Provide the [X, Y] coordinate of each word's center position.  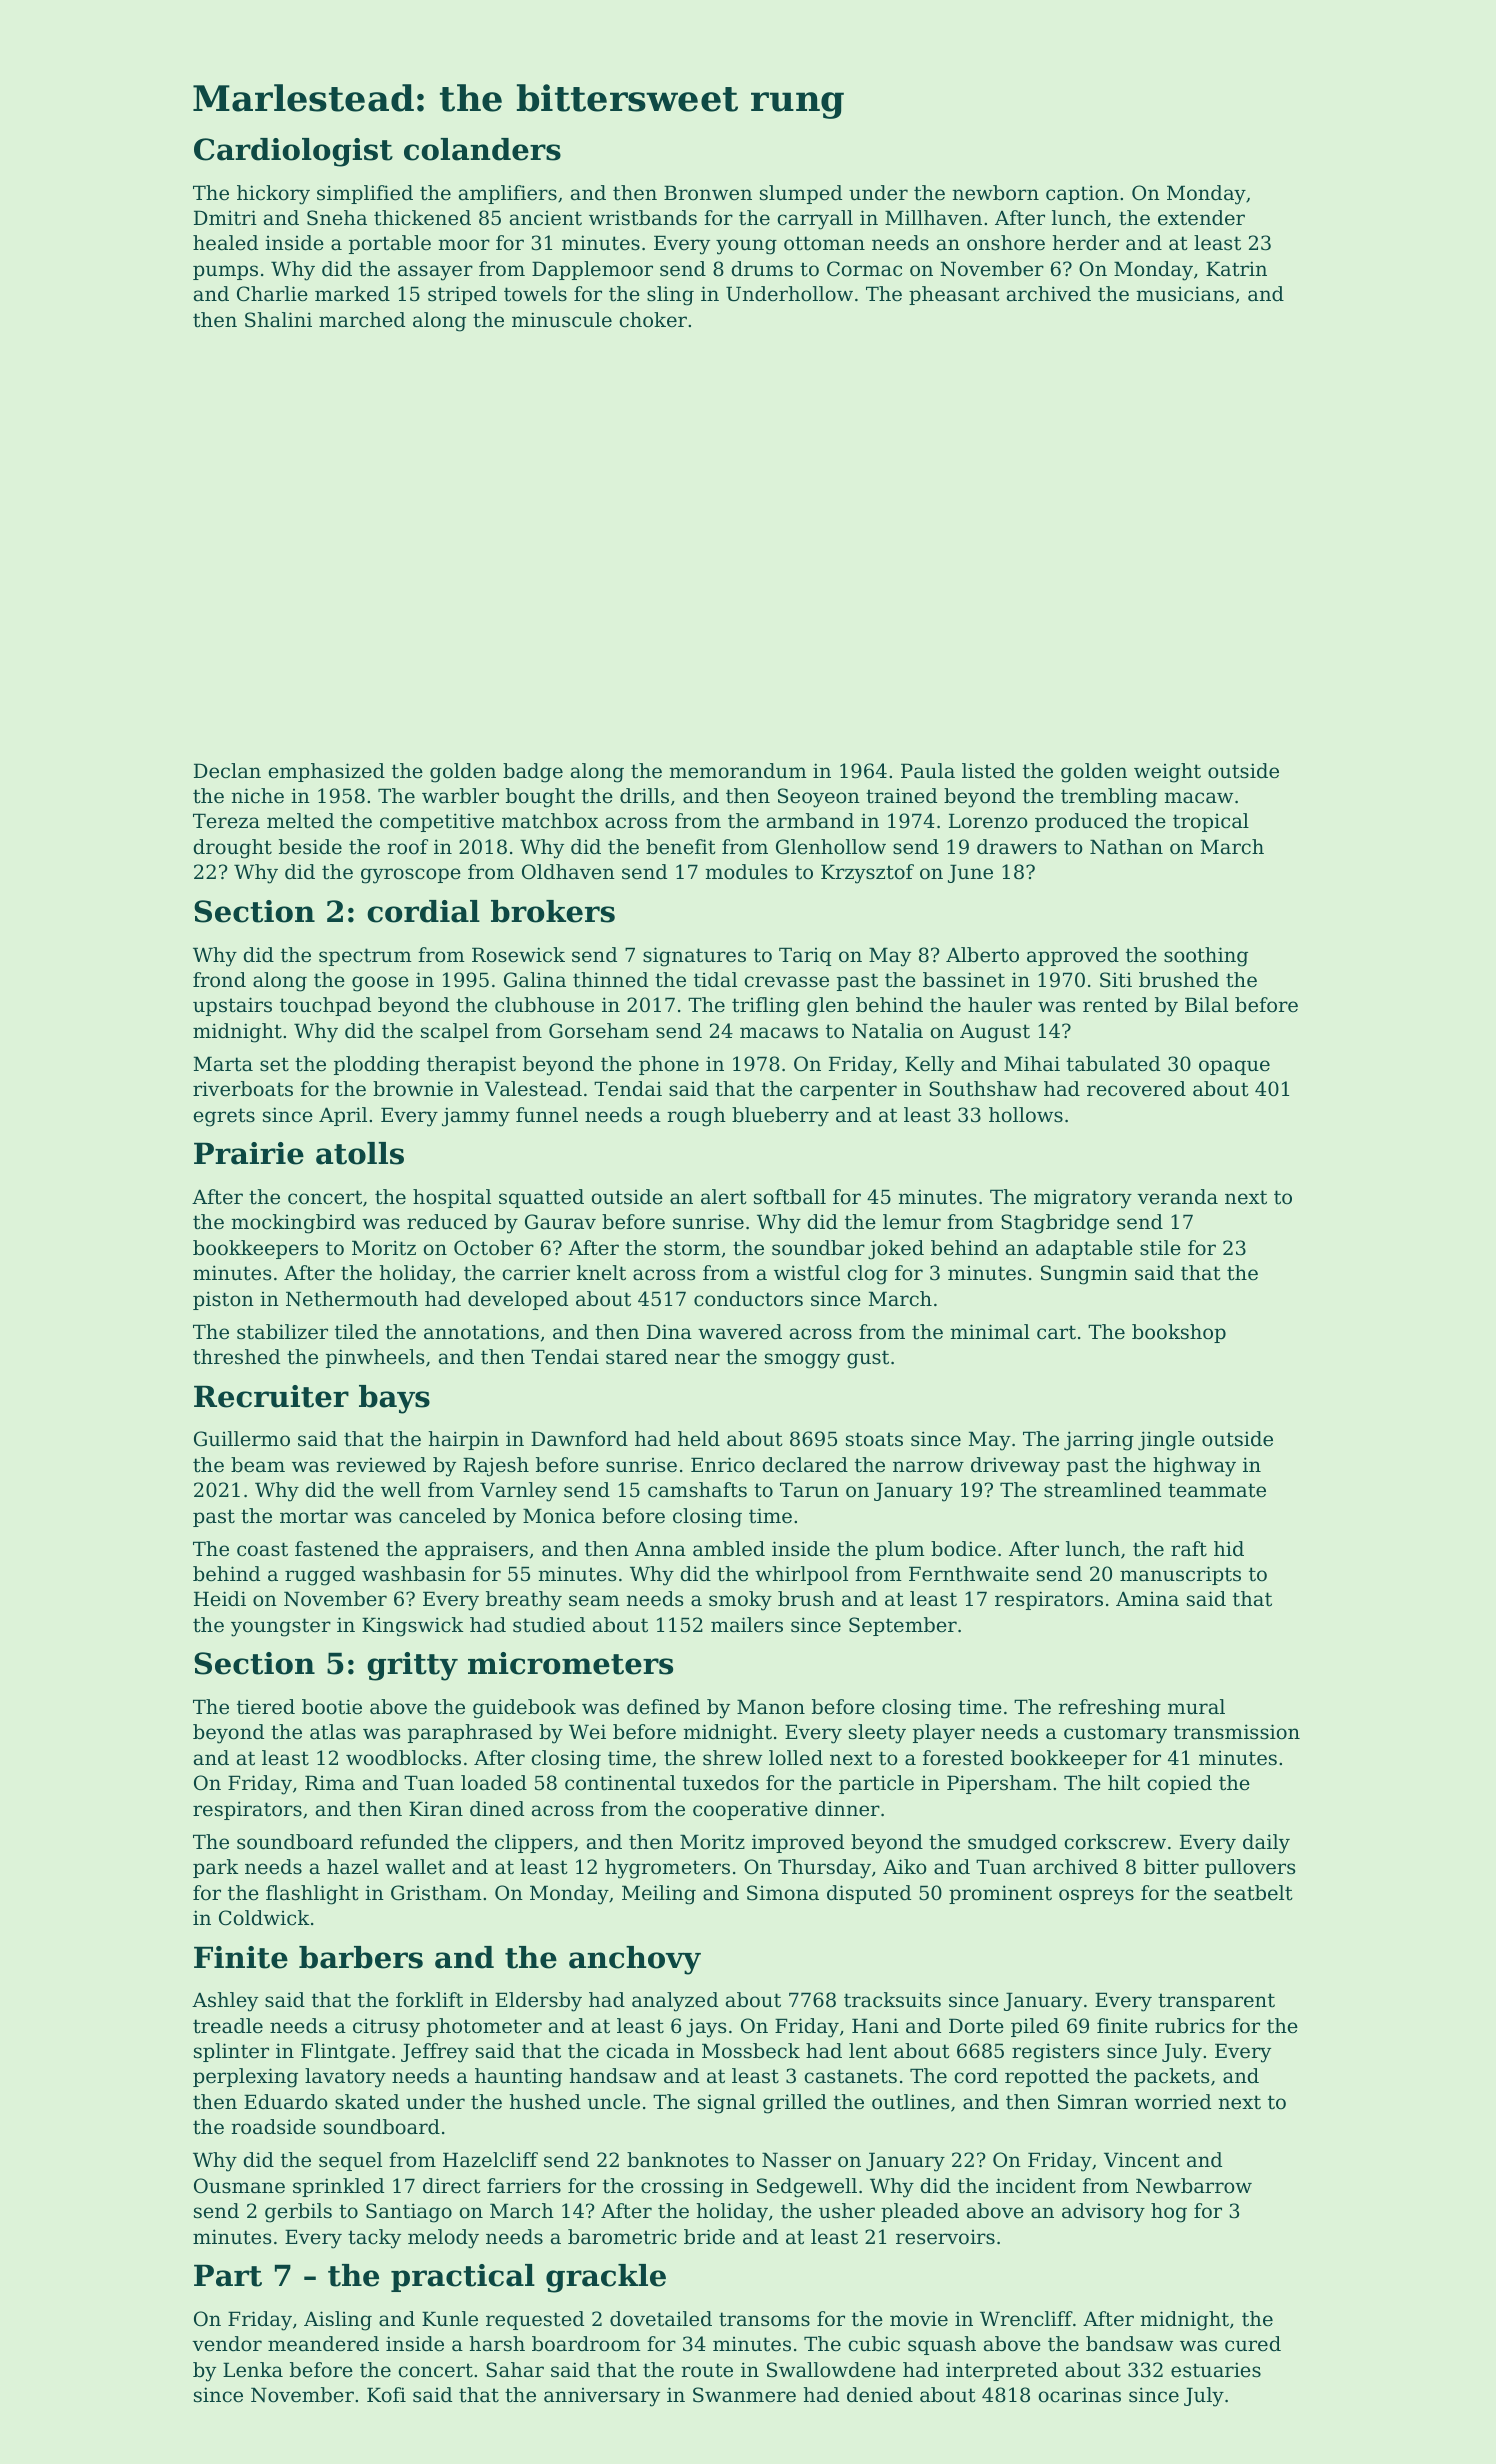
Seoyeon [819, 798]
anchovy [635, 1960]
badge [533, 773]
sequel [350, 2161]
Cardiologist [293, 152]
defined [663, 1707]
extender [1201, 218]
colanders [482, 149]
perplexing [245, 2078]
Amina [1147, 1599]
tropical [1211, 822]
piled [1035, 2027]
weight [1167, 773]
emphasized [327, 772]
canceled [442, 1516]
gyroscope [411, 876]
